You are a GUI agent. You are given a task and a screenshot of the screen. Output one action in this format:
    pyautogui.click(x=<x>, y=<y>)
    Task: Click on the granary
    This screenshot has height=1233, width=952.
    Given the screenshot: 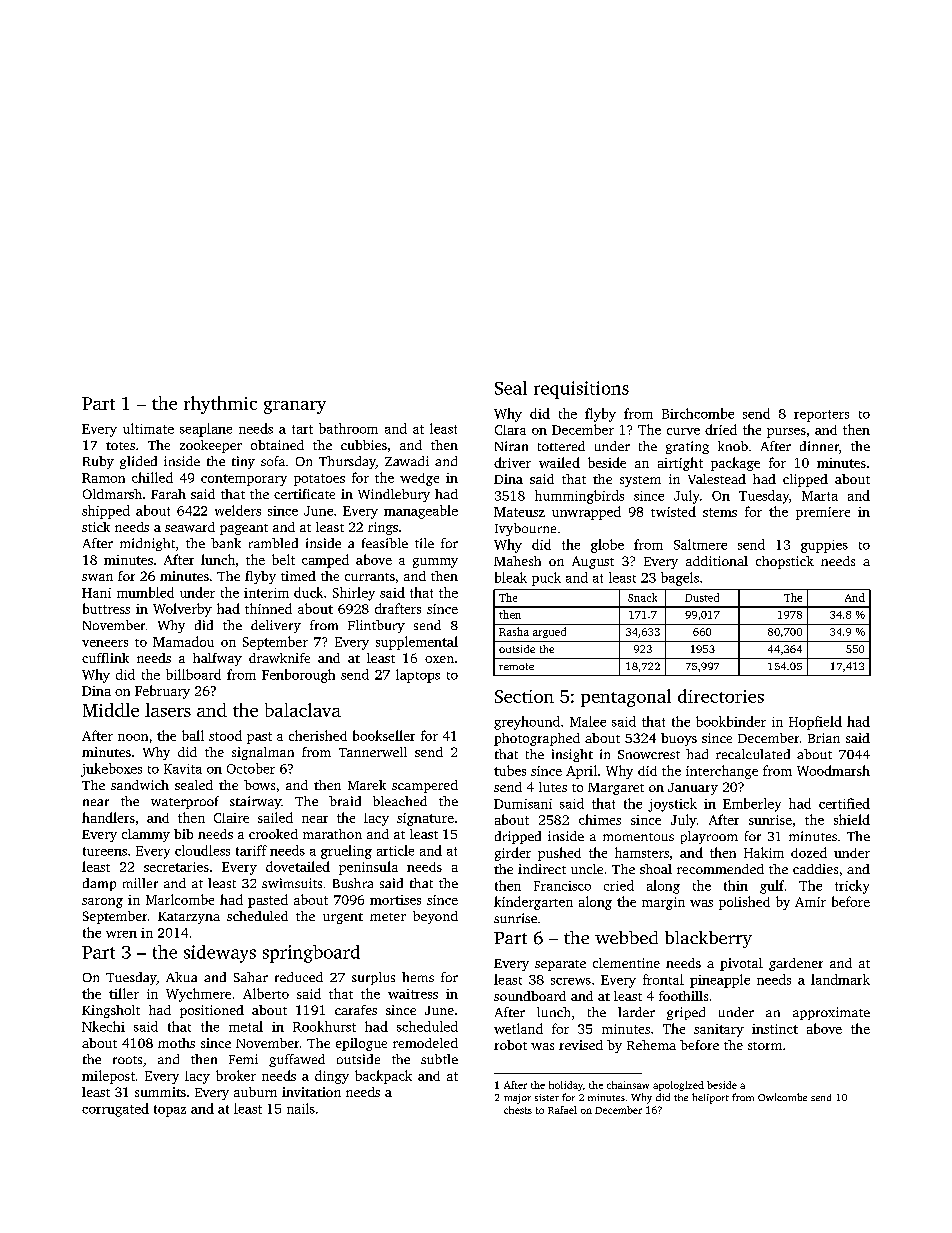 What is the action you would take?
    pyautogui.click(x=295, y=407)
